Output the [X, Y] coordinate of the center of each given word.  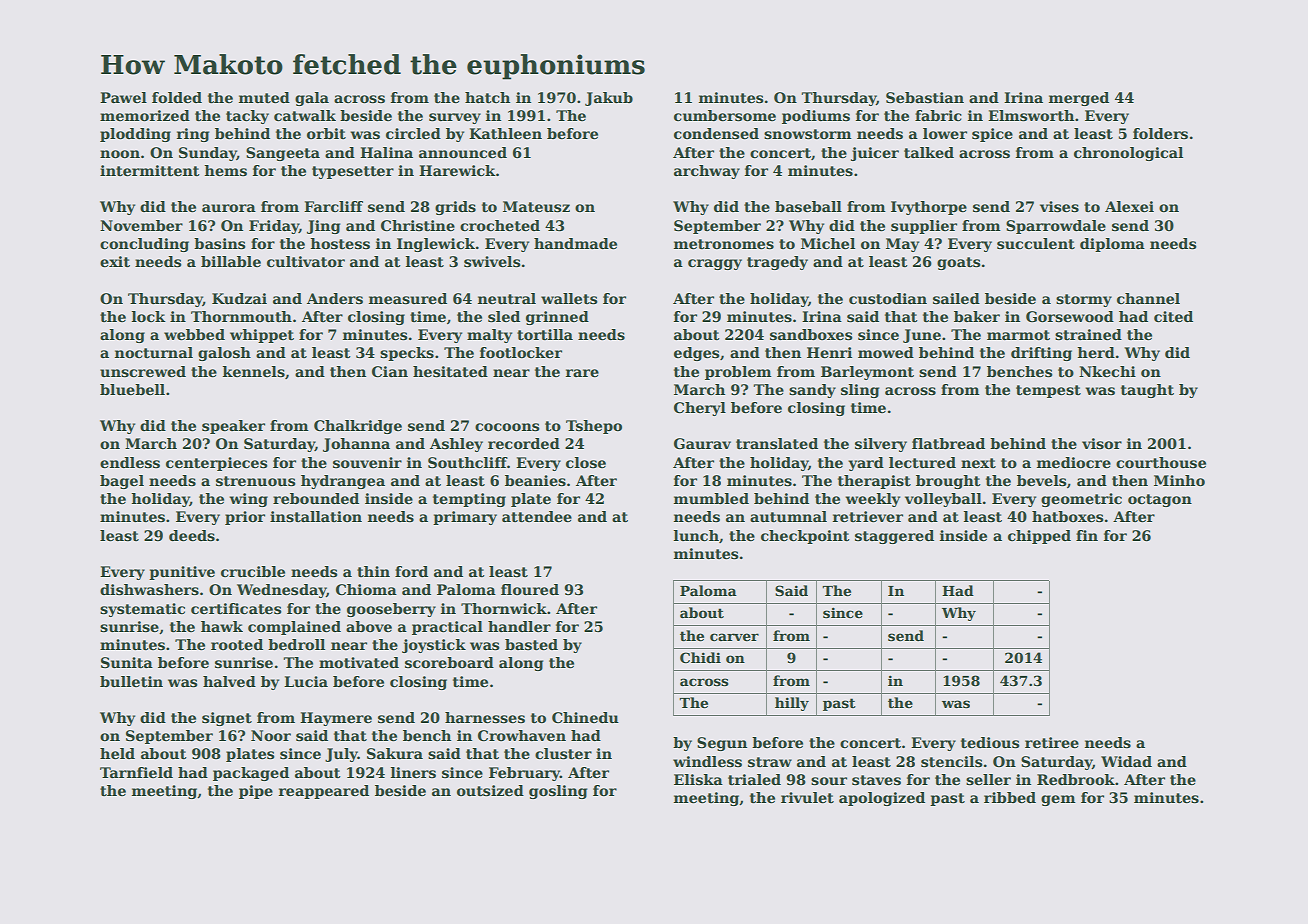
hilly [792, 704]
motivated [359, 662]
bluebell [132, 389]
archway [707, 172]
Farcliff [333, 206]
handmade [575, 243]
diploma [1112, 245]
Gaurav [702, 443]
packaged [251, 774]
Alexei [1129, 206]
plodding [135, 135]
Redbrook [1076, 779]
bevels [1041, 480]
